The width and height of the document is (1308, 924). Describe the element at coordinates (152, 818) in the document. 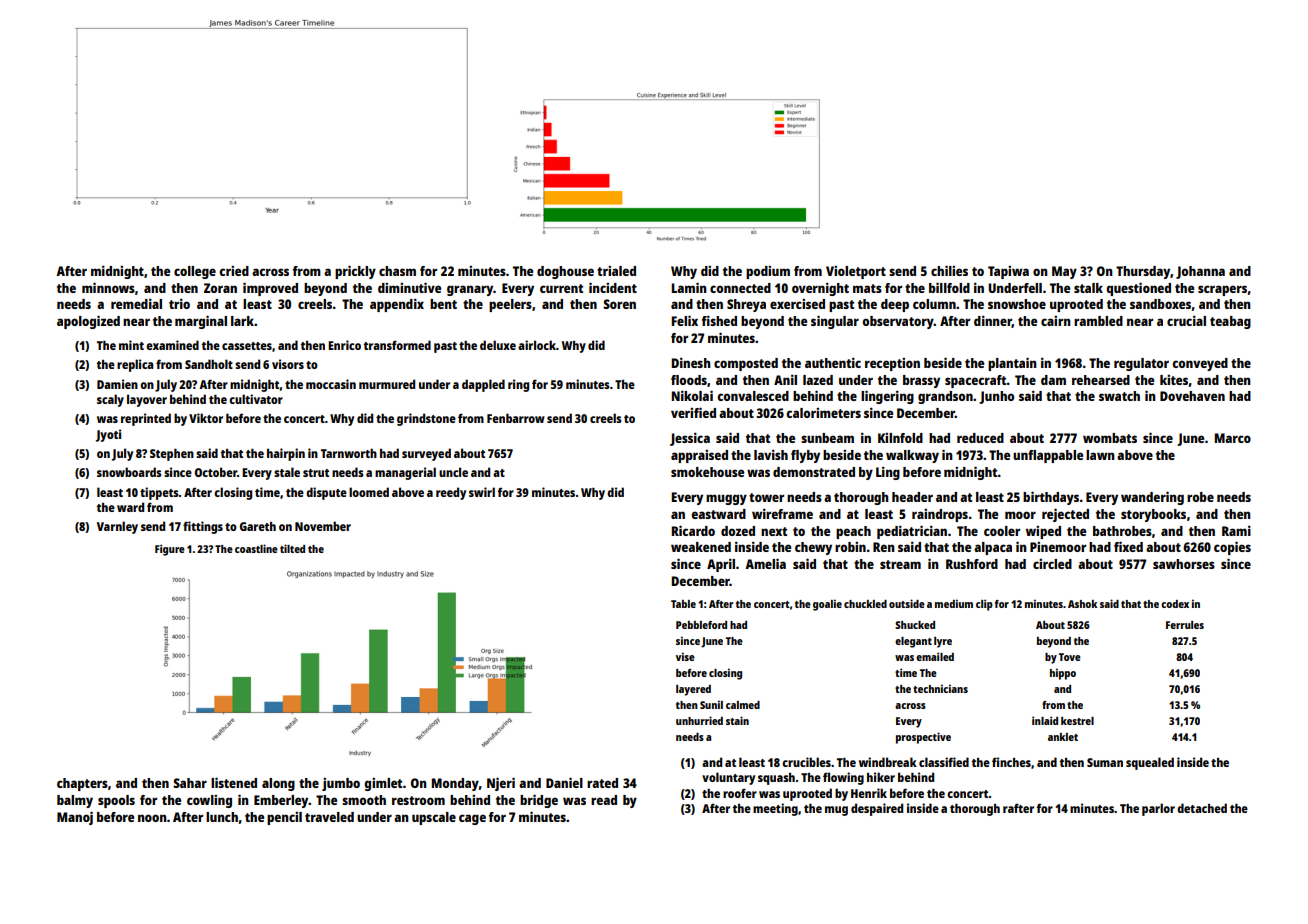

I see `noon` at that location.
